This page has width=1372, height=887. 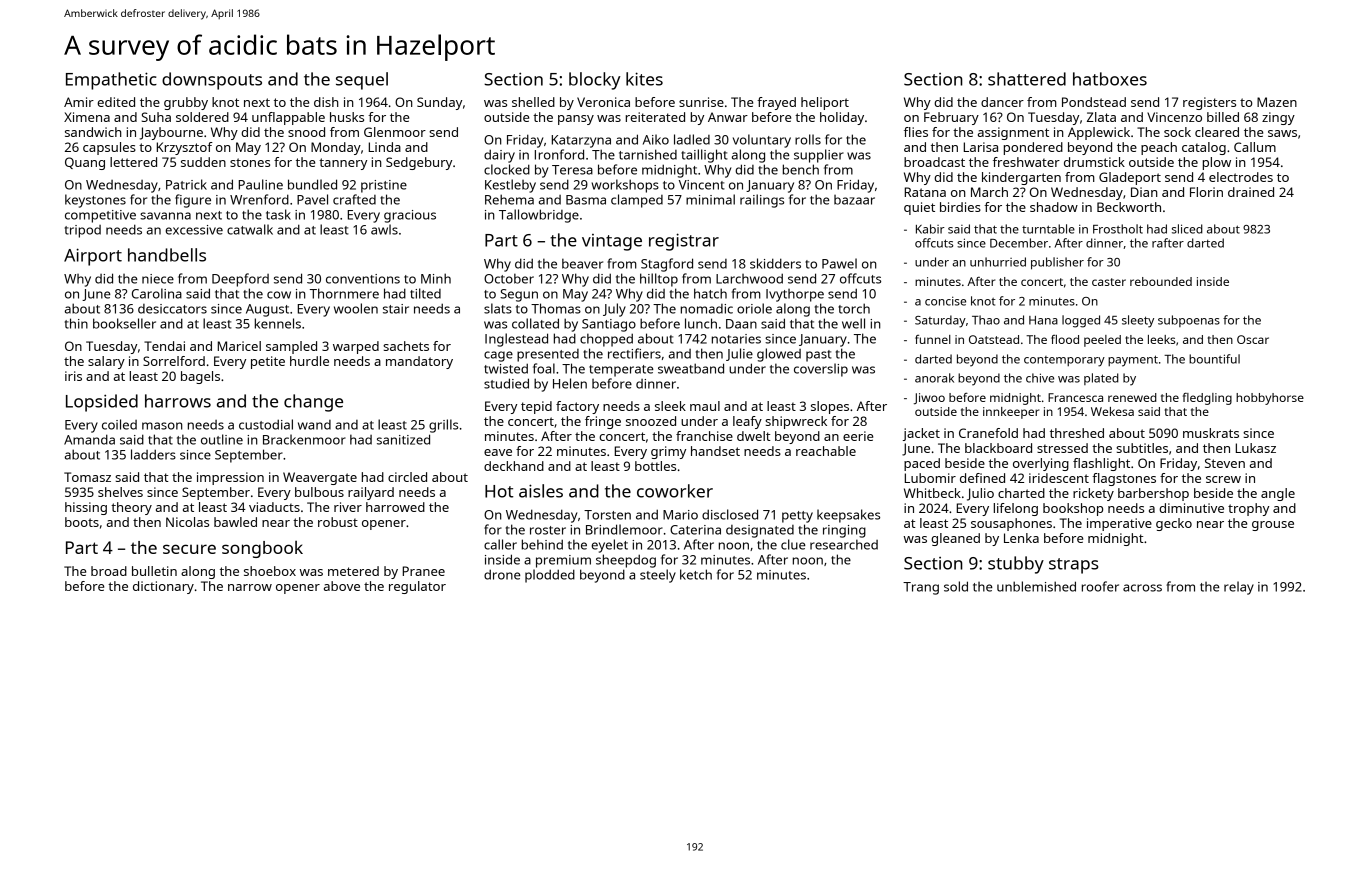 What do you see at coordinates (82, 522) in the page?
I see `boots` at bounding box center [82, 522].
